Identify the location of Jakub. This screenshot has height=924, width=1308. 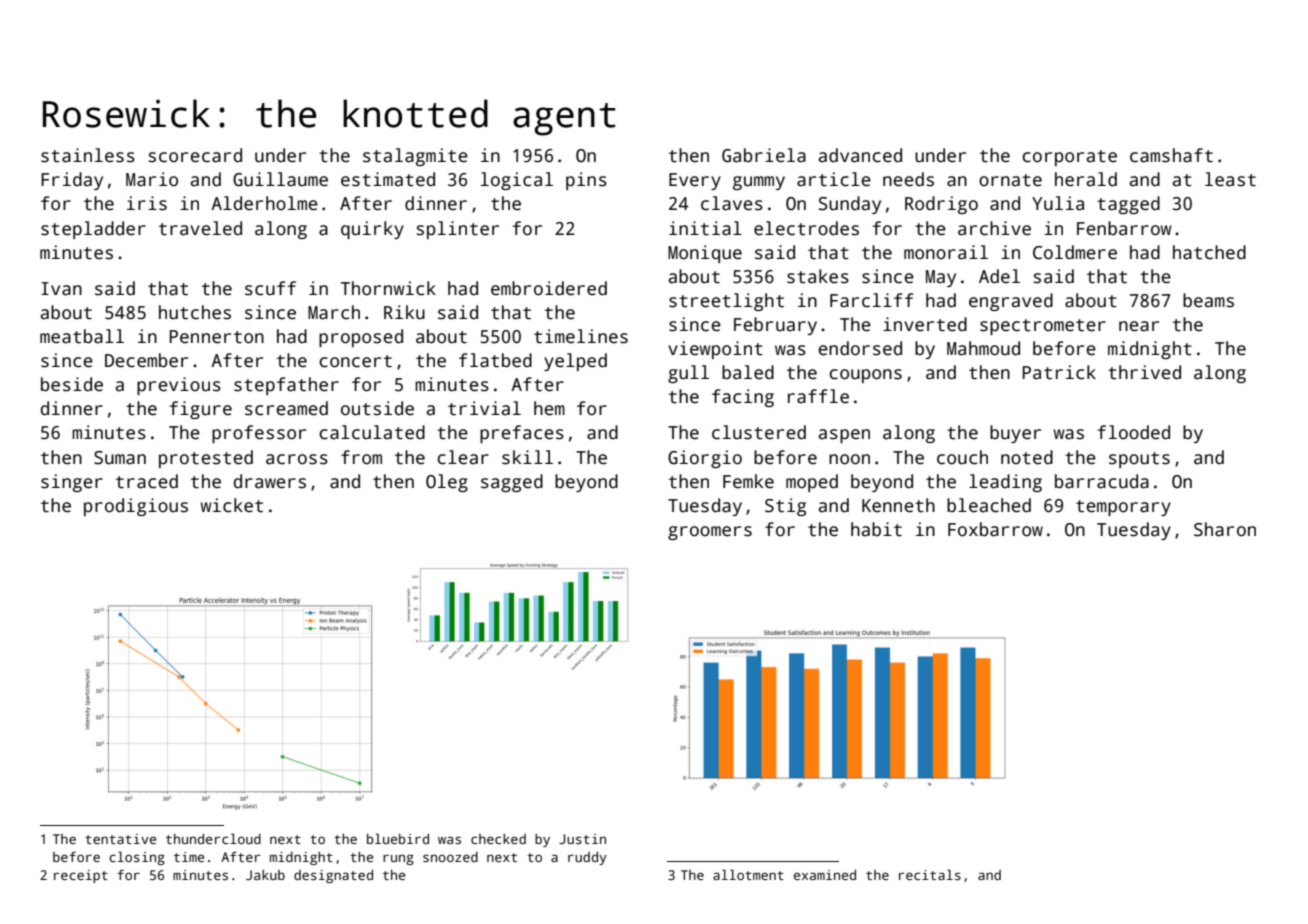
(265, 875).
